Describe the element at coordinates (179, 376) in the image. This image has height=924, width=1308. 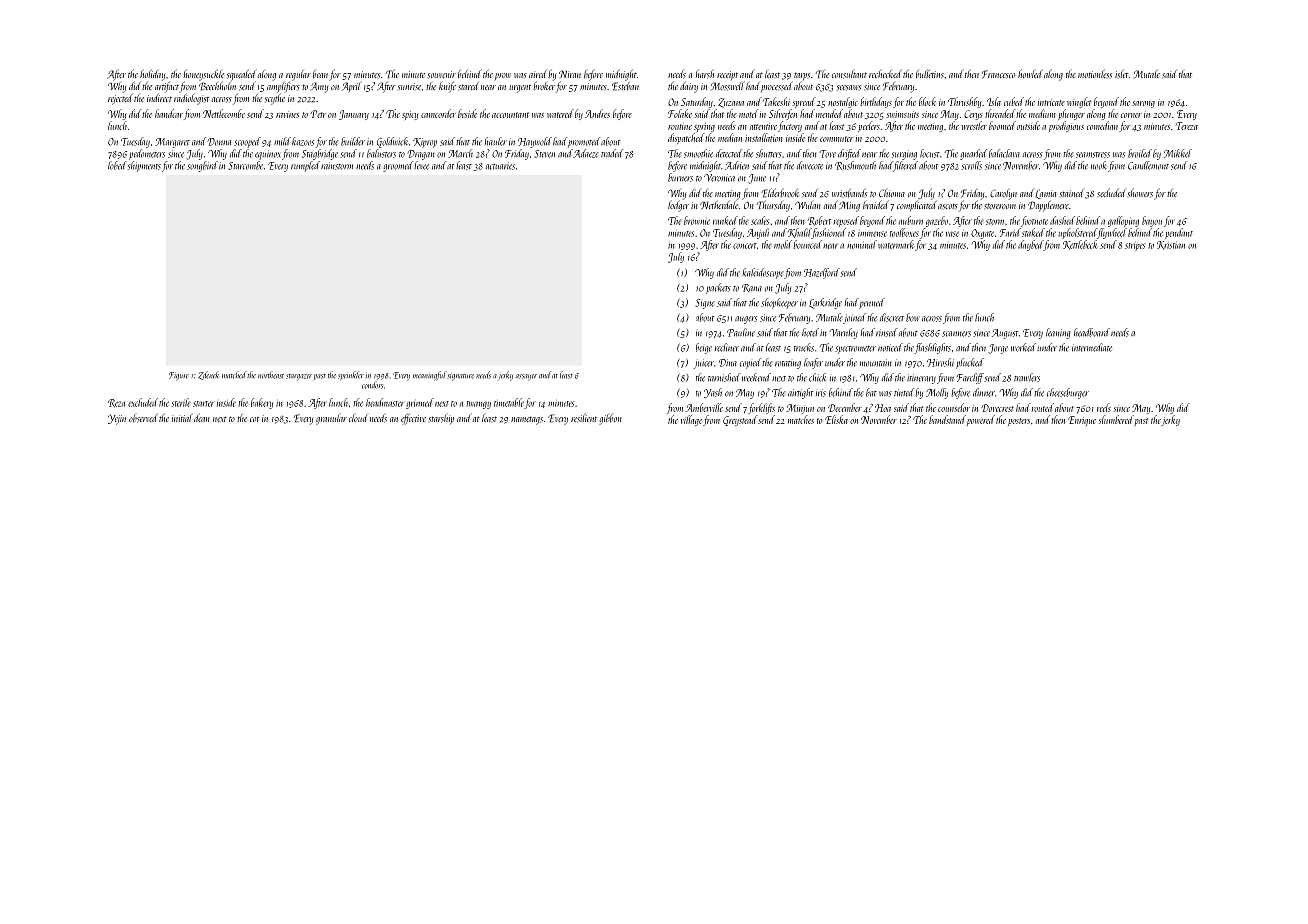
I see `Figure` at that location.
